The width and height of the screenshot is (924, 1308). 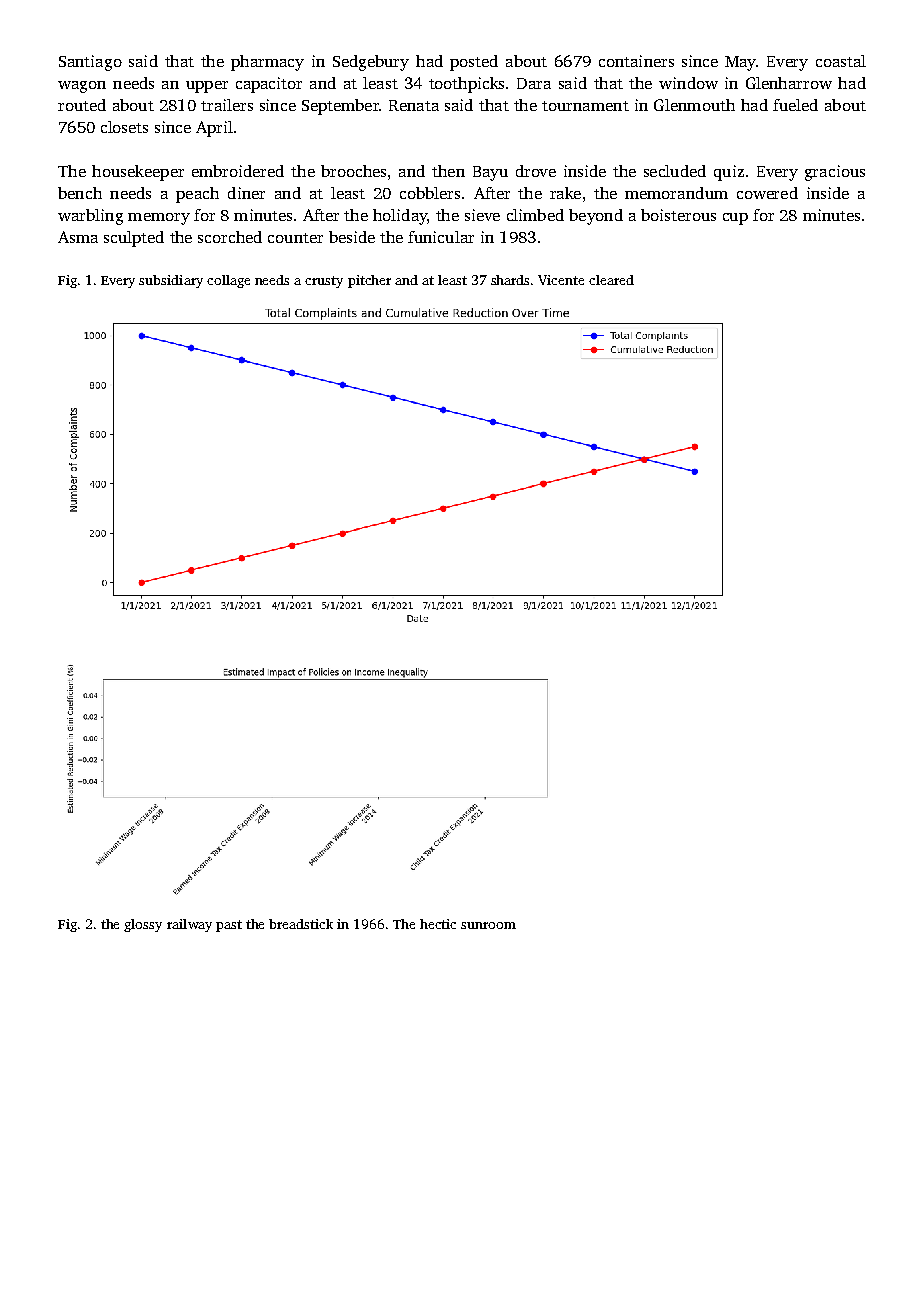 I want to click on hectic, so click(x=438, y=924).
